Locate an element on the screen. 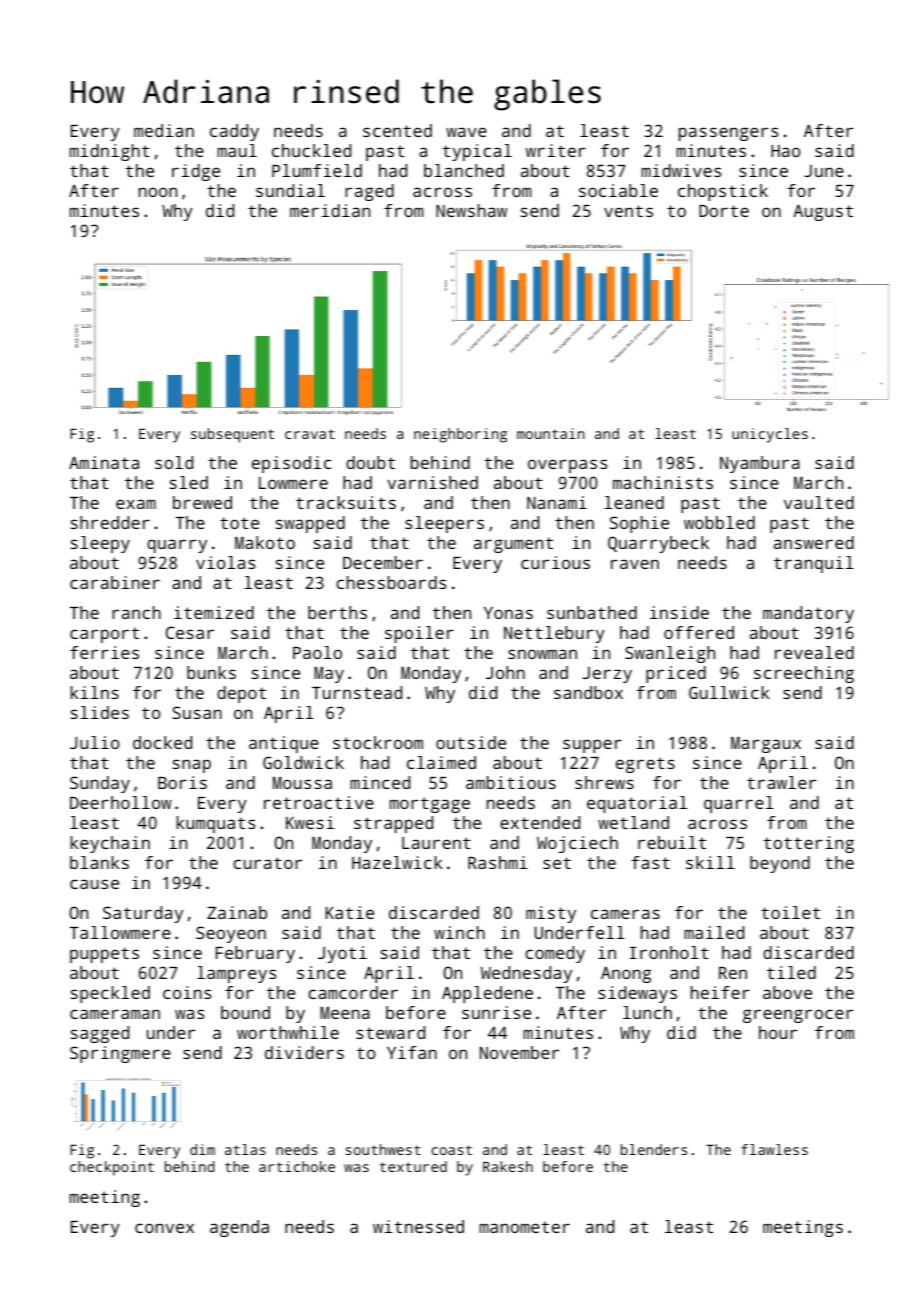  manometer is located at coordinates (525, 1227).
